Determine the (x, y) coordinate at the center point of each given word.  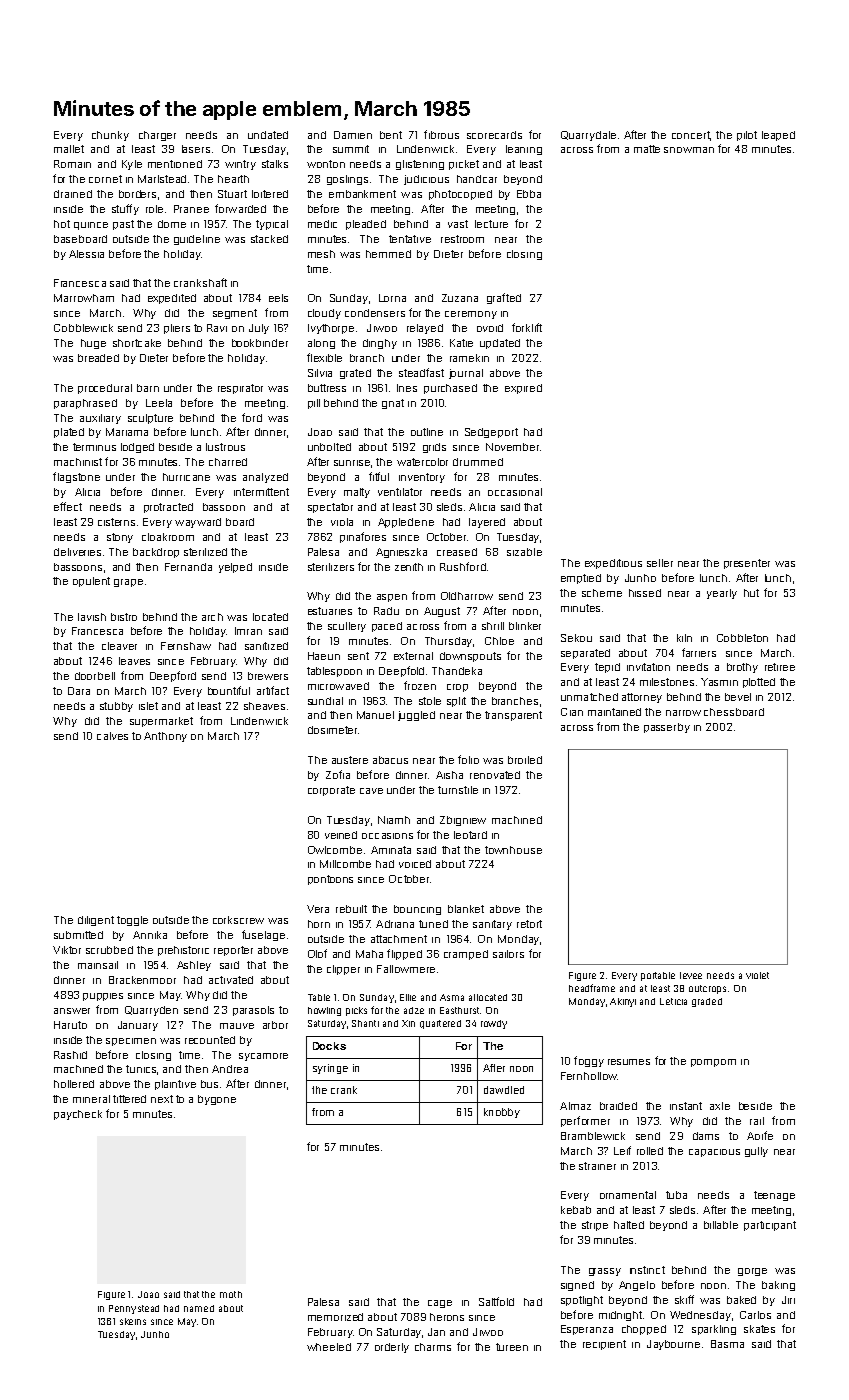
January (138, 1026)
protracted (168, 508)
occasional (515, 492)
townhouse (513, 850)
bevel (738, 697)
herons (447, 1317)
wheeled (329, 1347)
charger (157, 136)
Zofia (338, 774)
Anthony (165, 737)
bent (391, 135)
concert (691, 135)
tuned (433, 924)
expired (523, 389)
